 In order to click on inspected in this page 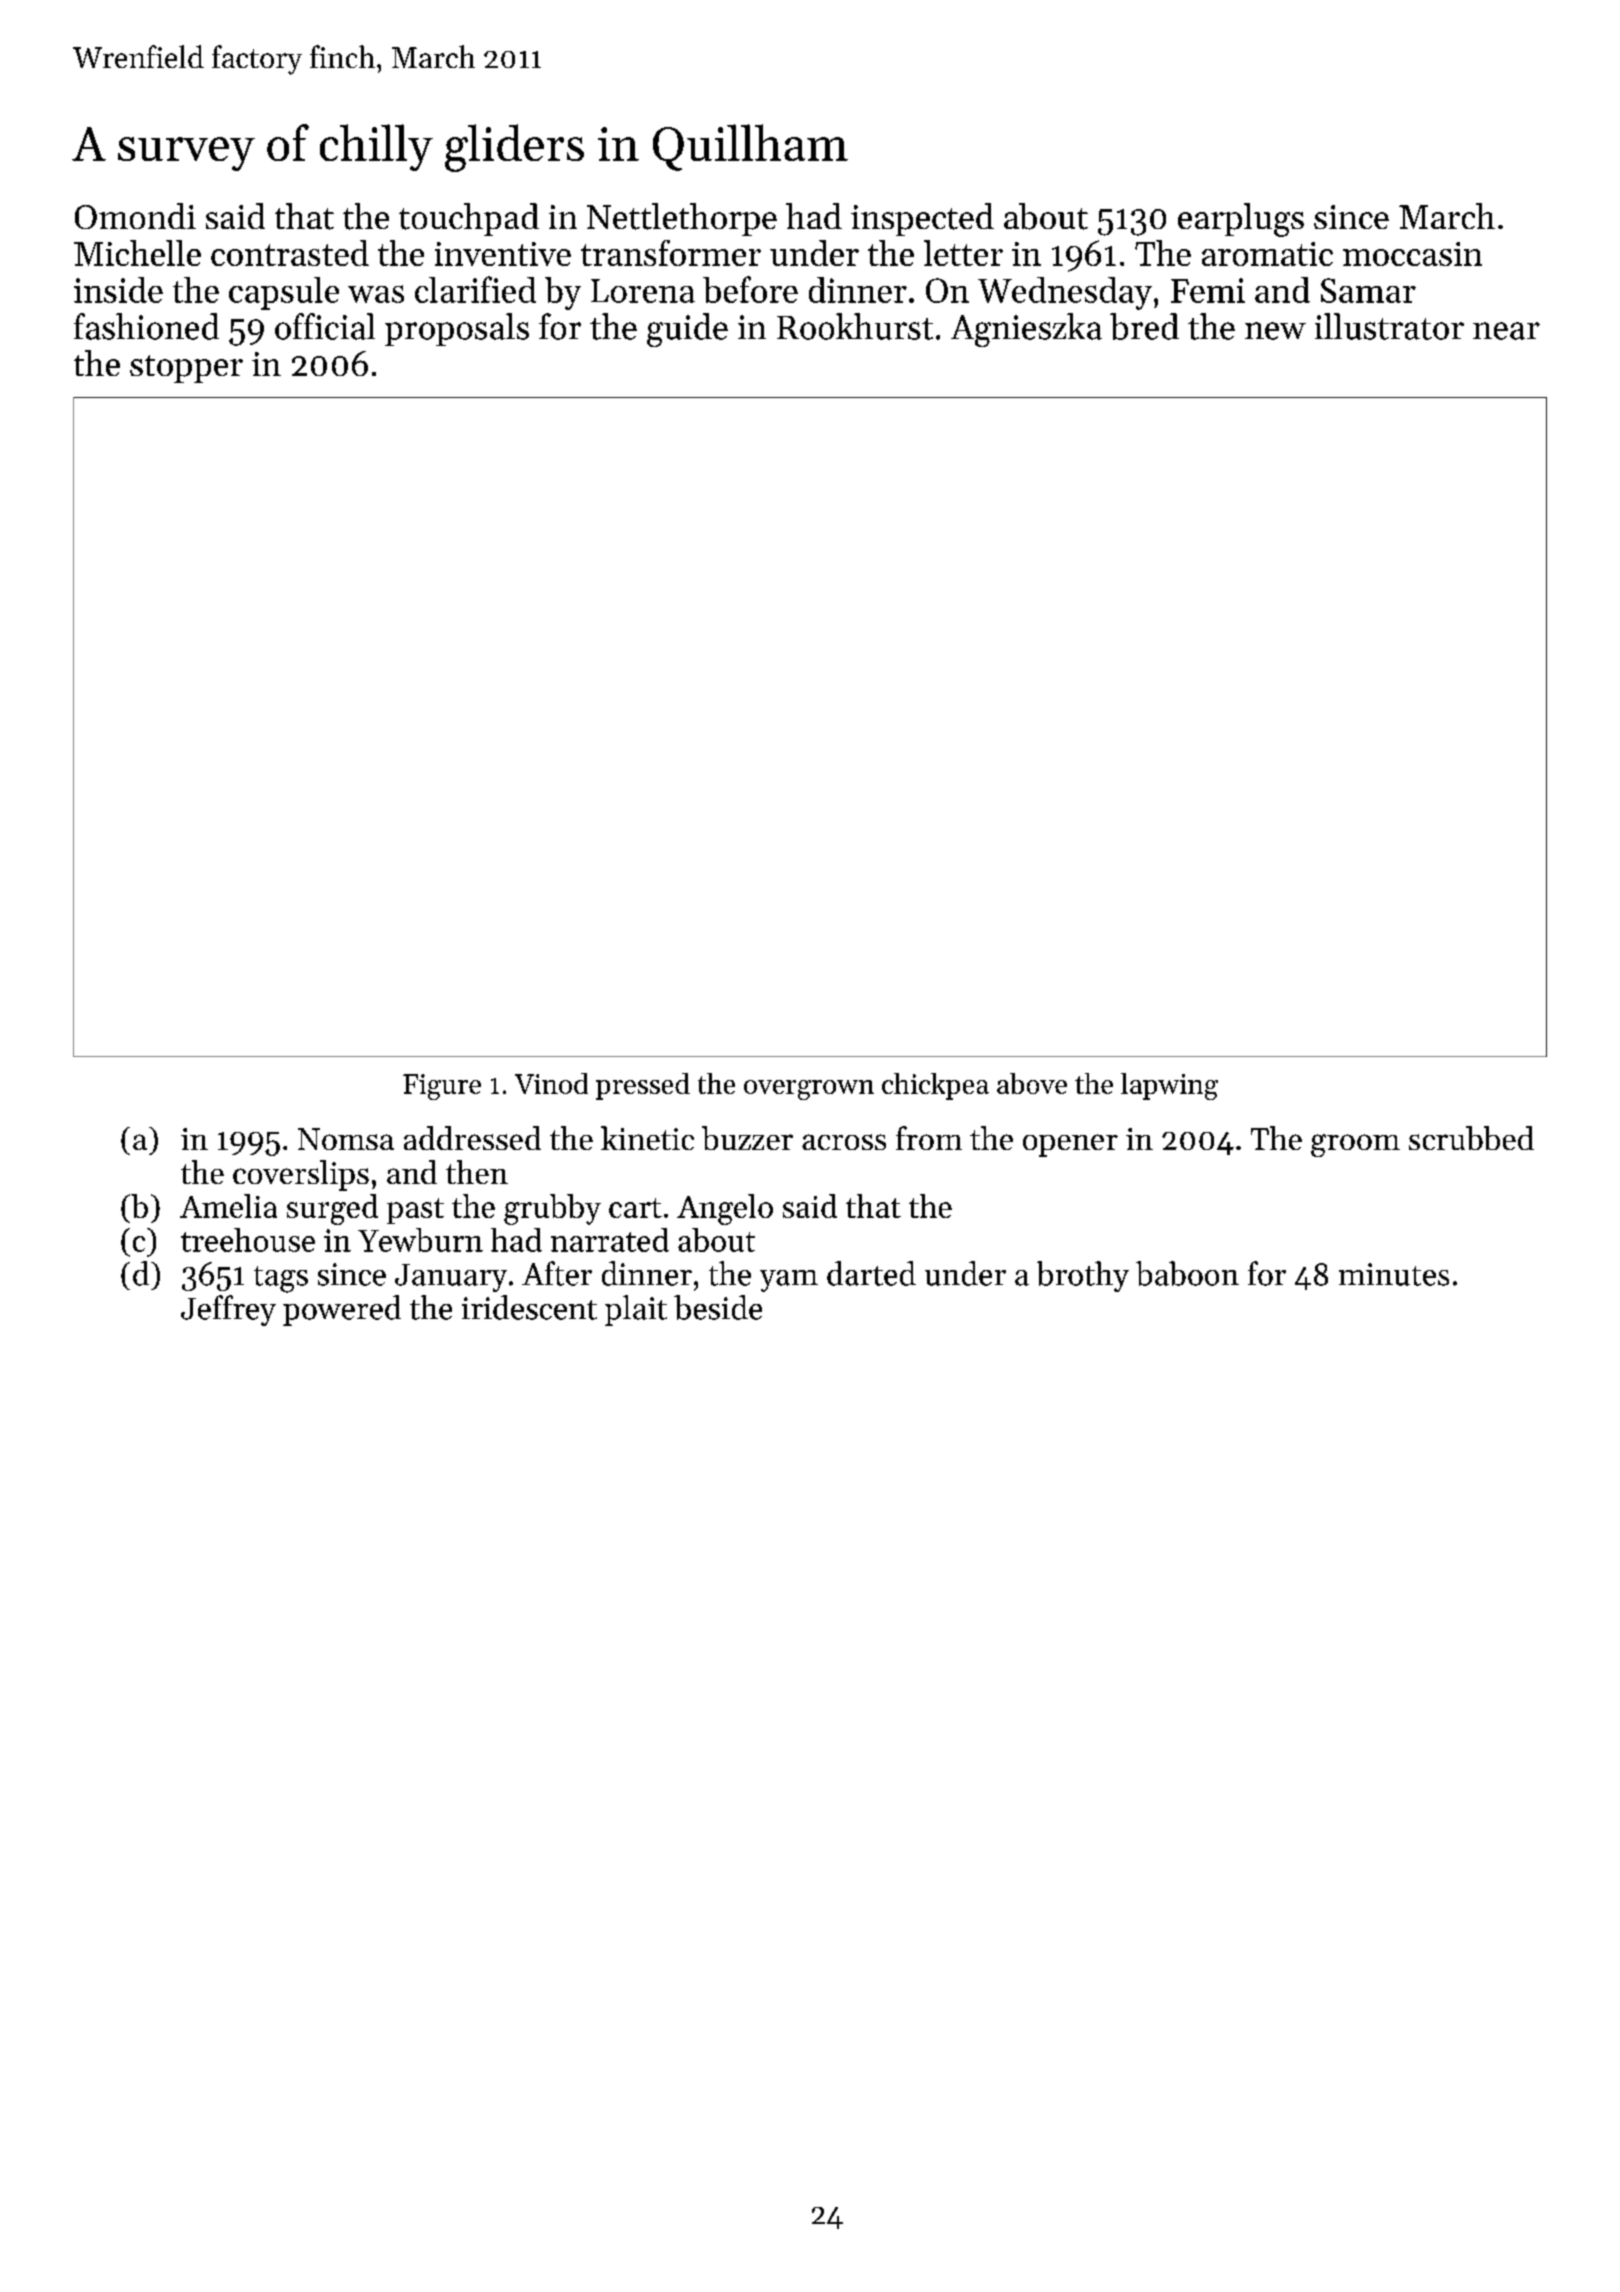, I will do `click(922, 219)`.
